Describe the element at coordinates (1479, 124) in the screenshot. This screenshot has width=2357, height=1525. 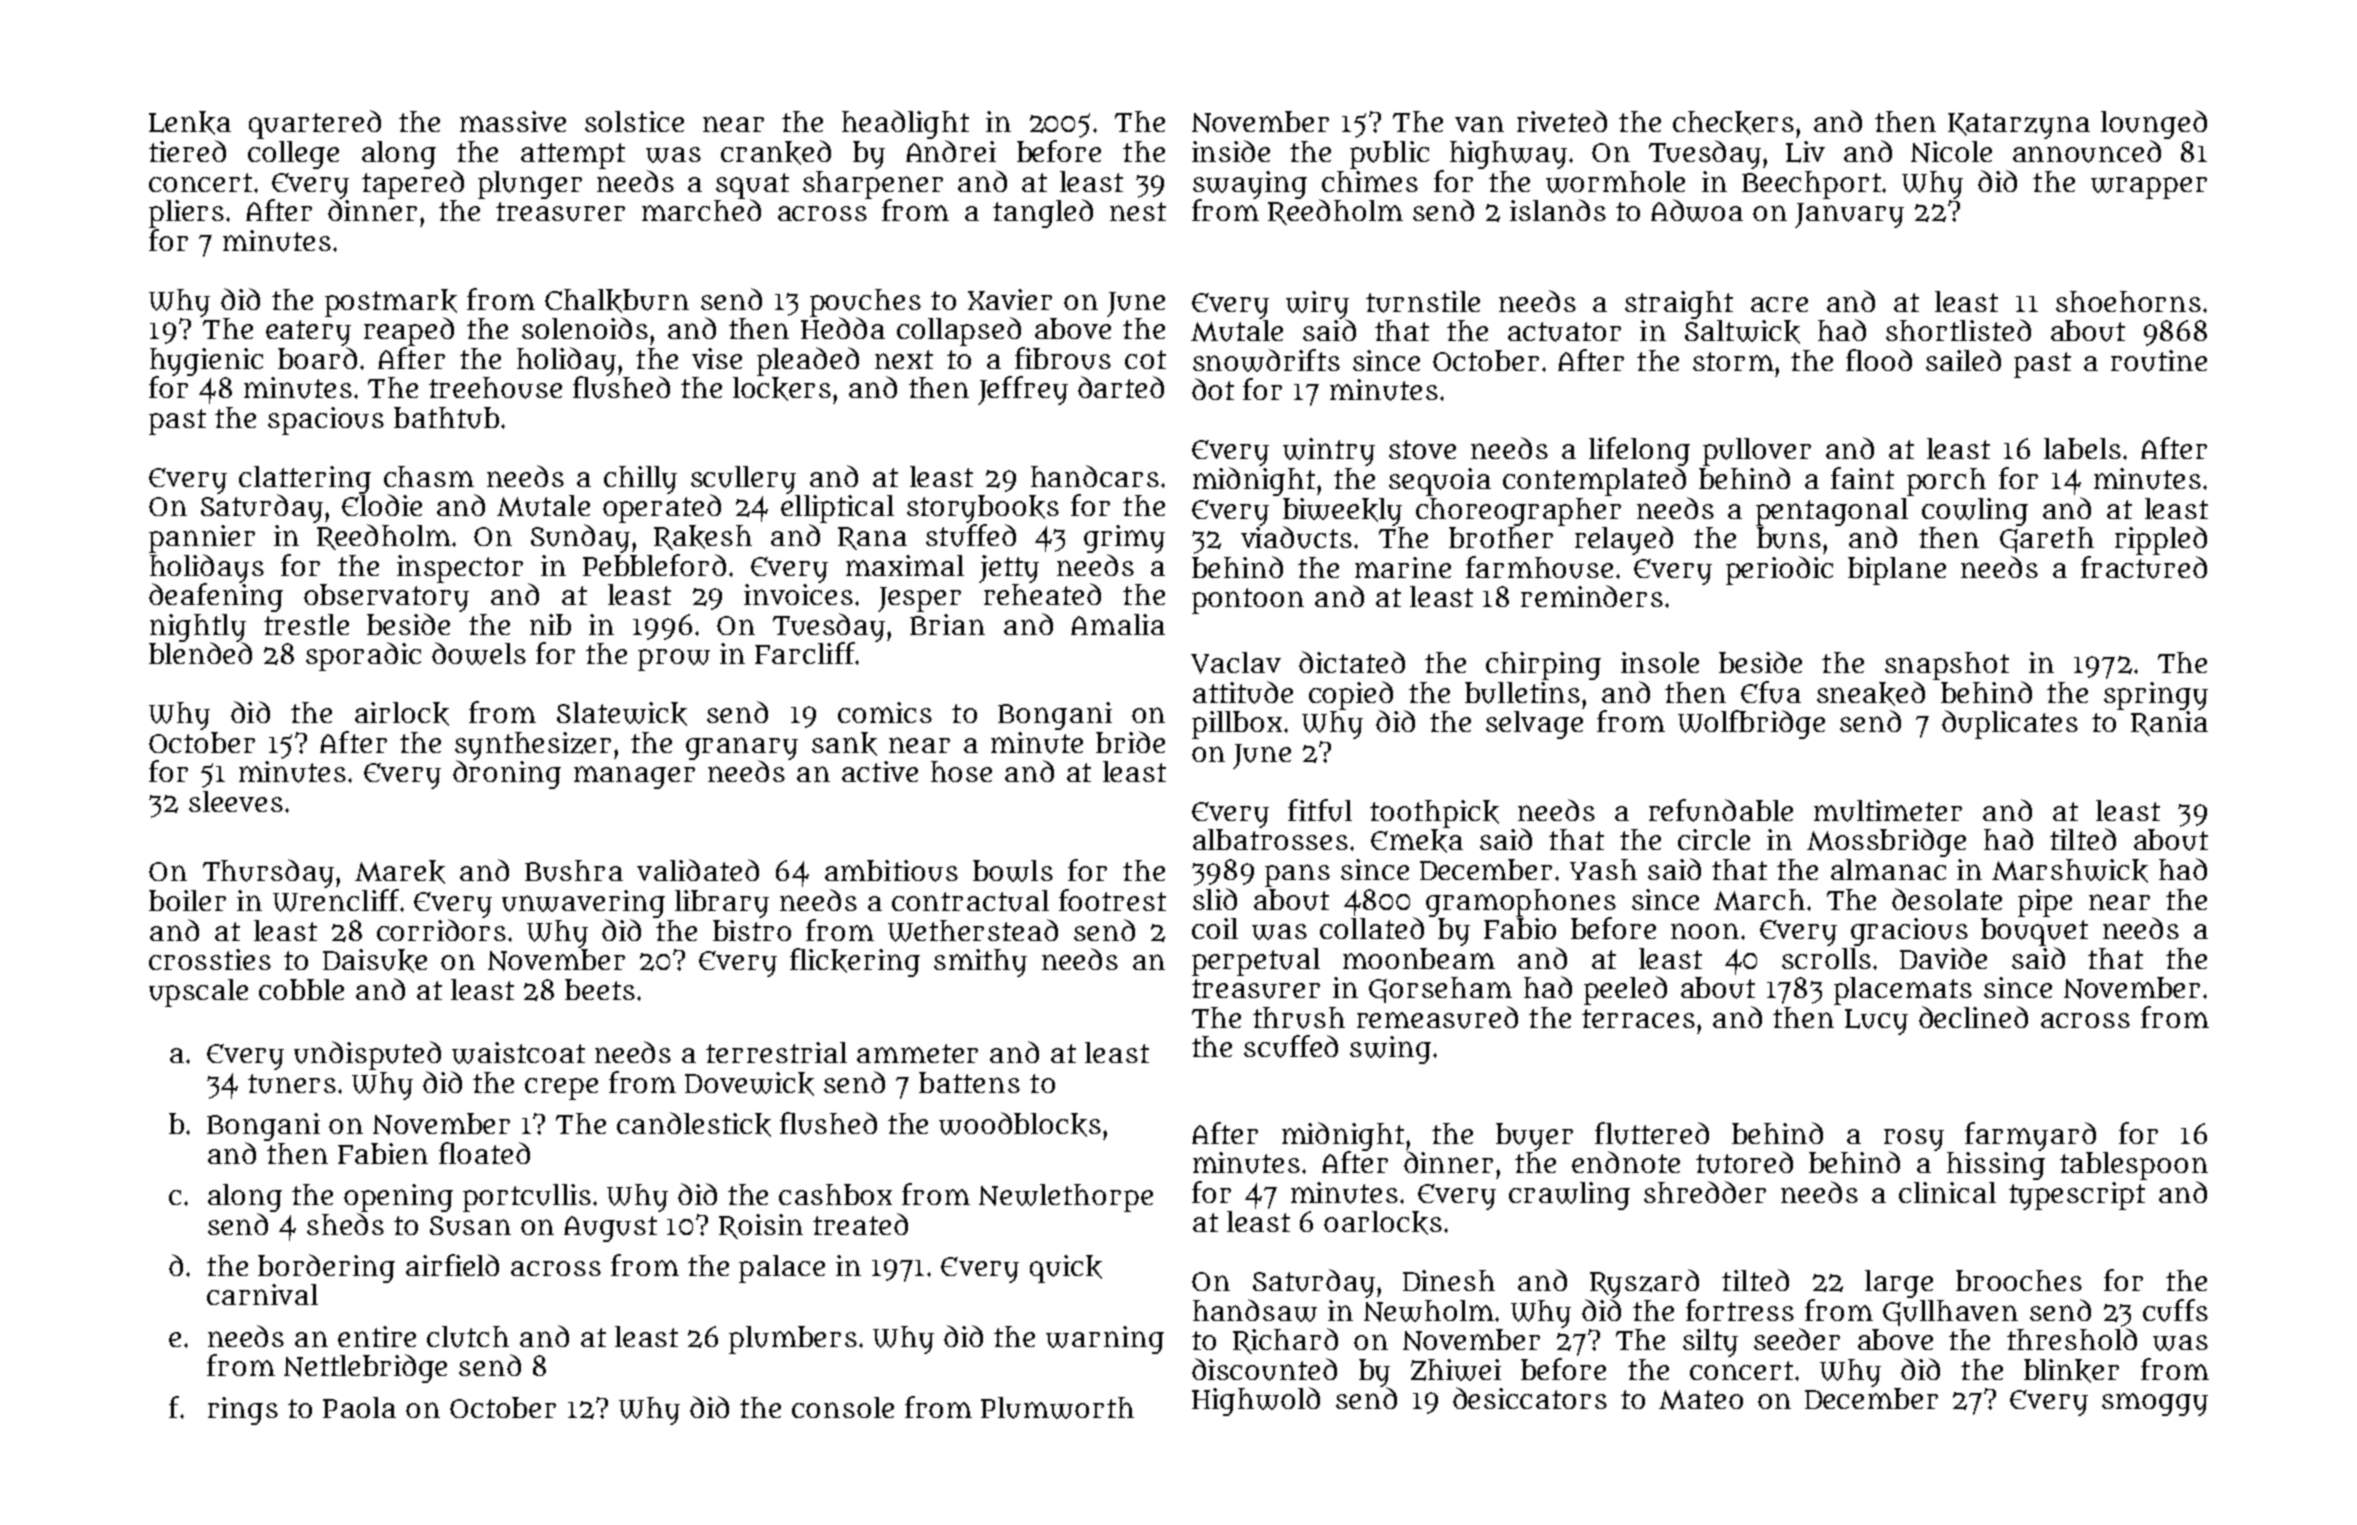
I see `van` at that location.
